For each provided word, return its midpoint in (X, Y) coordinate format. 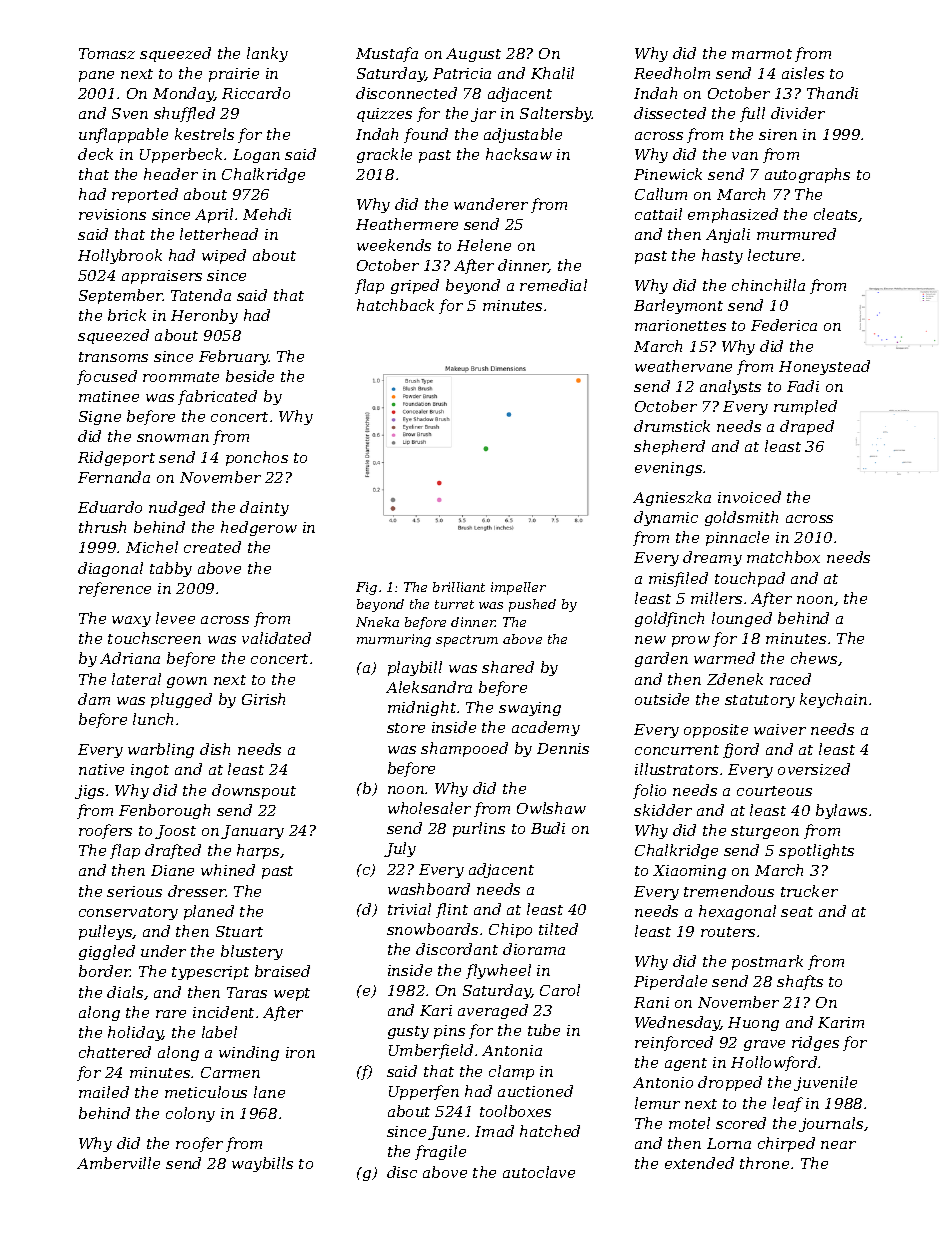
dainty (264, 508)
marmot (762, 54)
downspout (254, 791)
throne (764, 1163)
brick (127, 315)
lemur (657, 1103)
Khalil (552, 73)
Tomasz (107, 53)
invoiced (749, 497)
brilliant (459, 587)
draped (807, 427)
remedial (553, 285)
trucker (809, 891)
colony (190, 1114)
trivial (409, 909)
